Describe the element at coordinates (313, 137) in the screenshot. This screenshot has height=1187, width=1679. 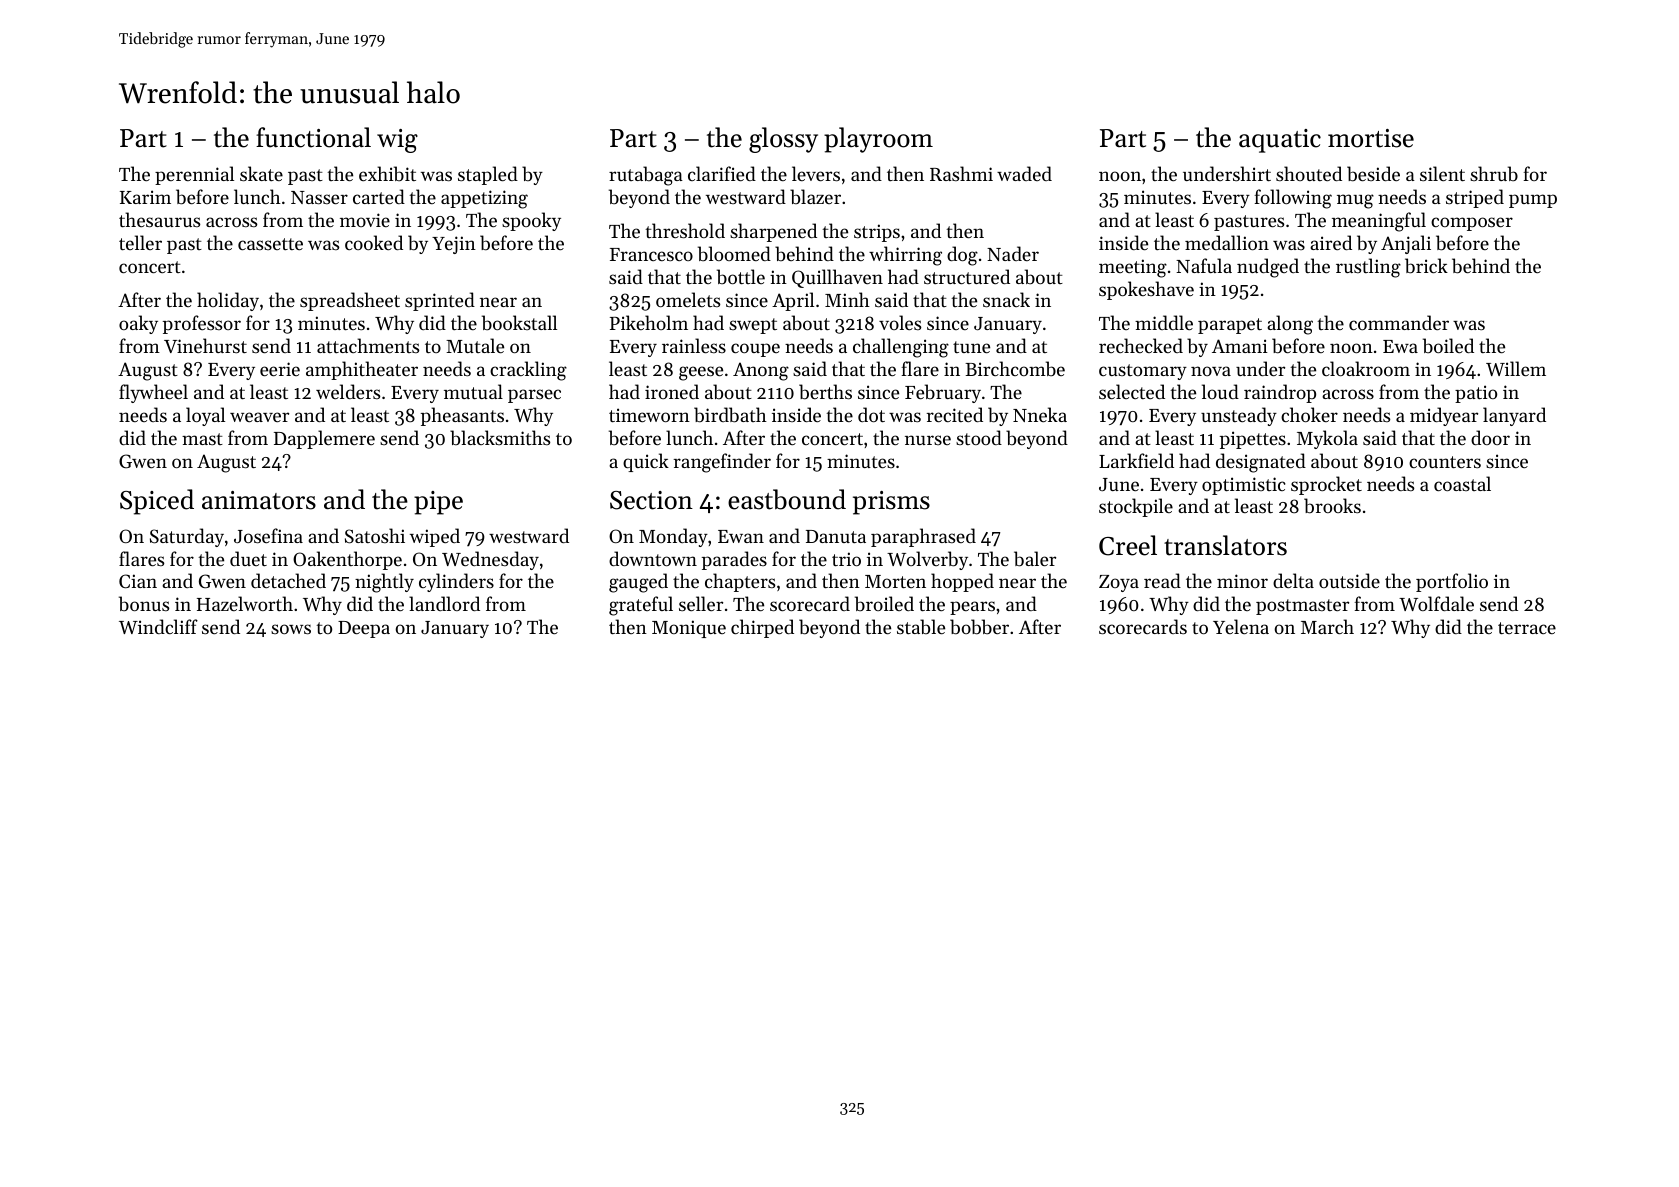
I see `functional` at that location.
